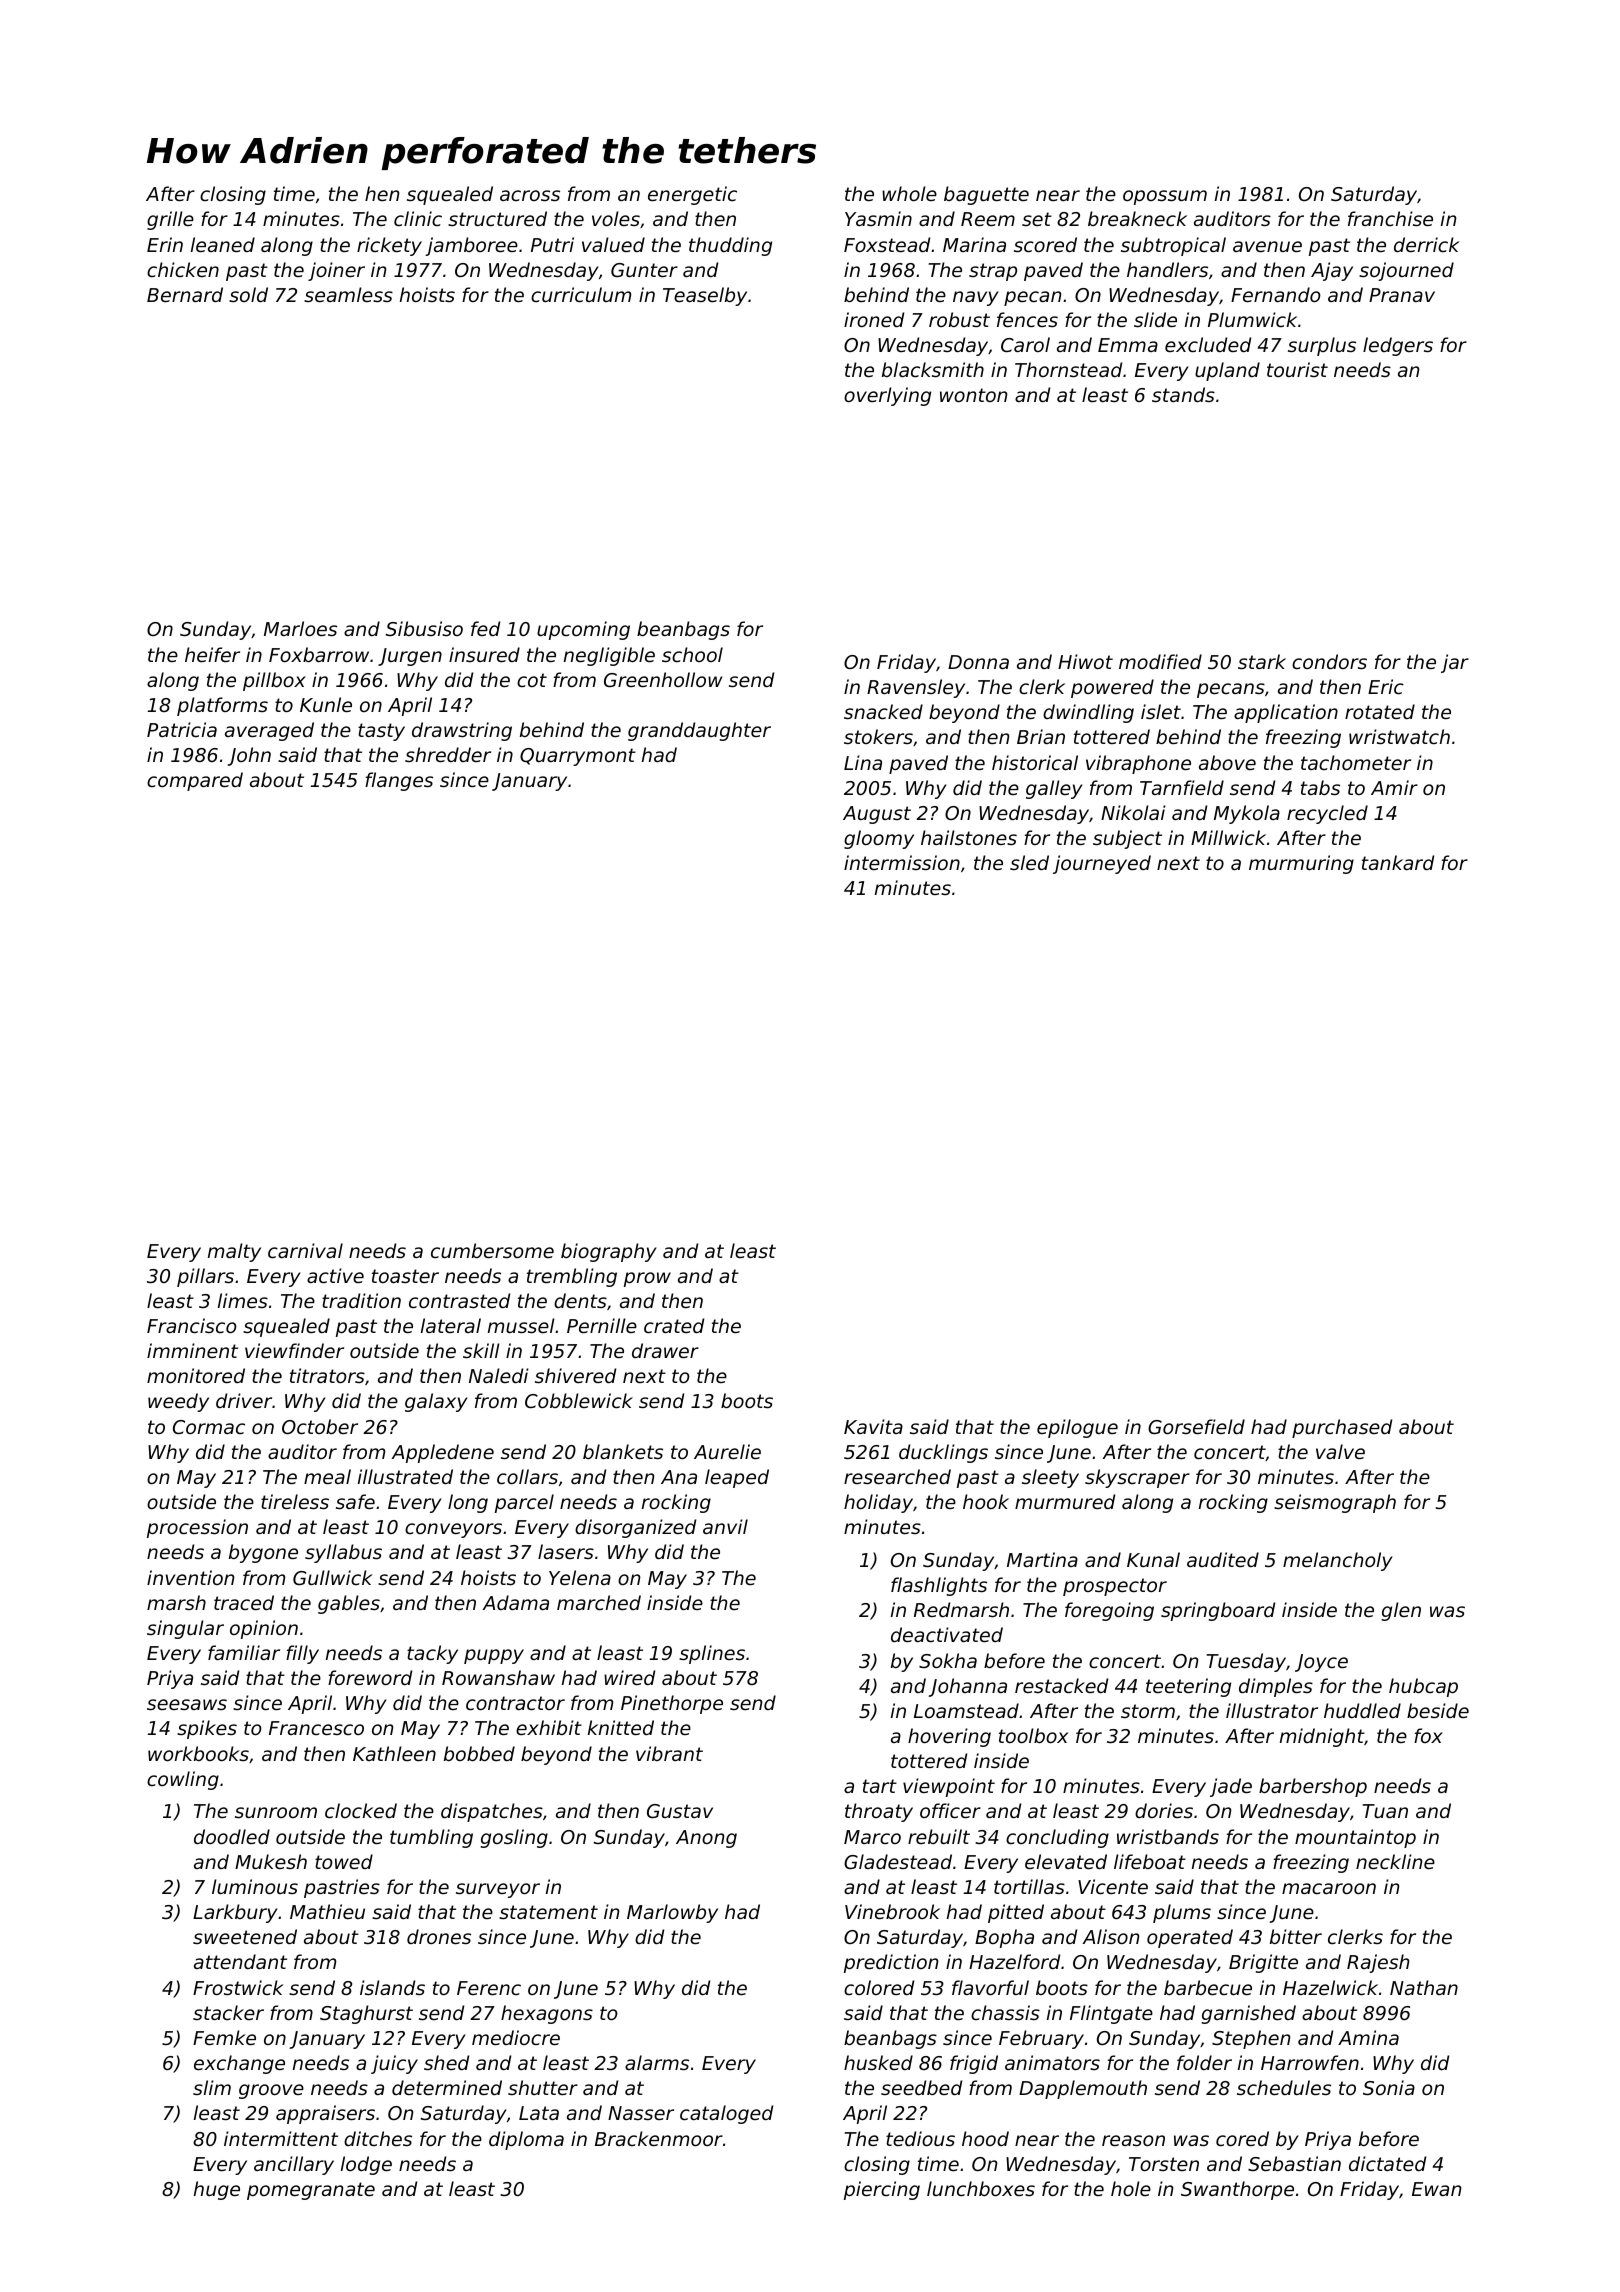  Describe the element at coordinates (602, 1325) in the screenshot. I see `Pernille` at that location.
